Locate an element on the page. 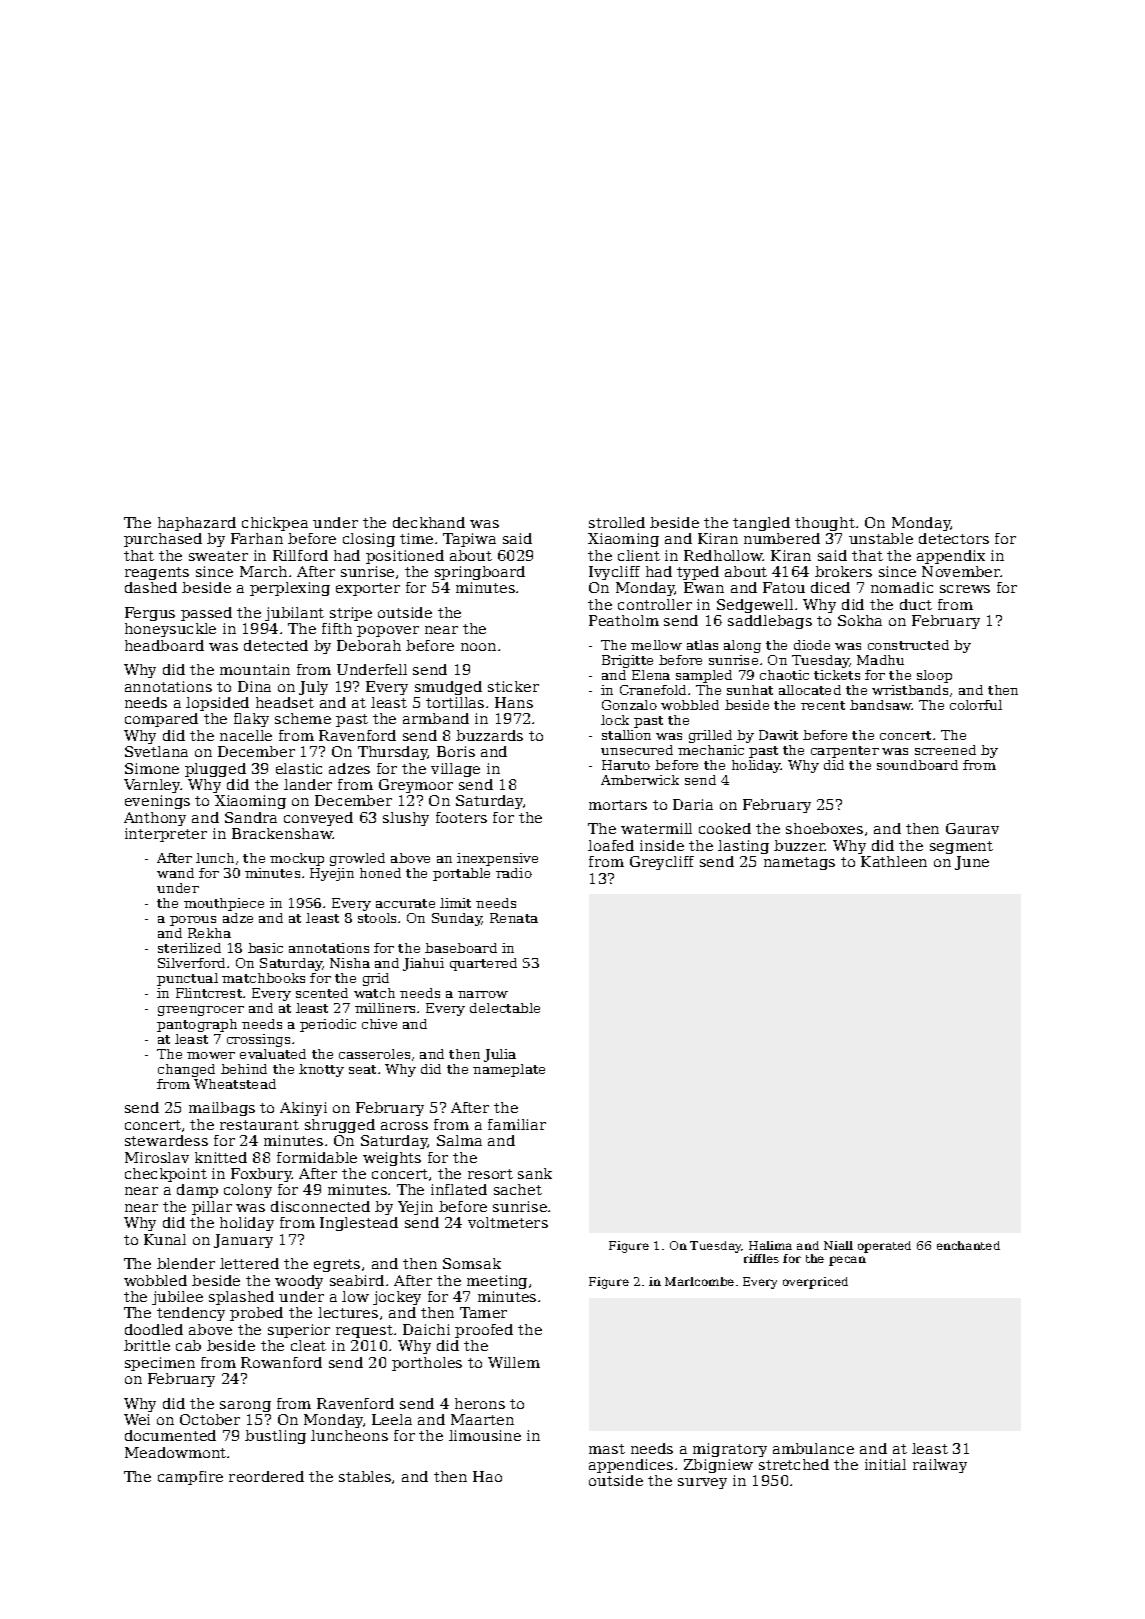 This document has width=1145, height=1619. changed is located at coordinates (186, 1070).
